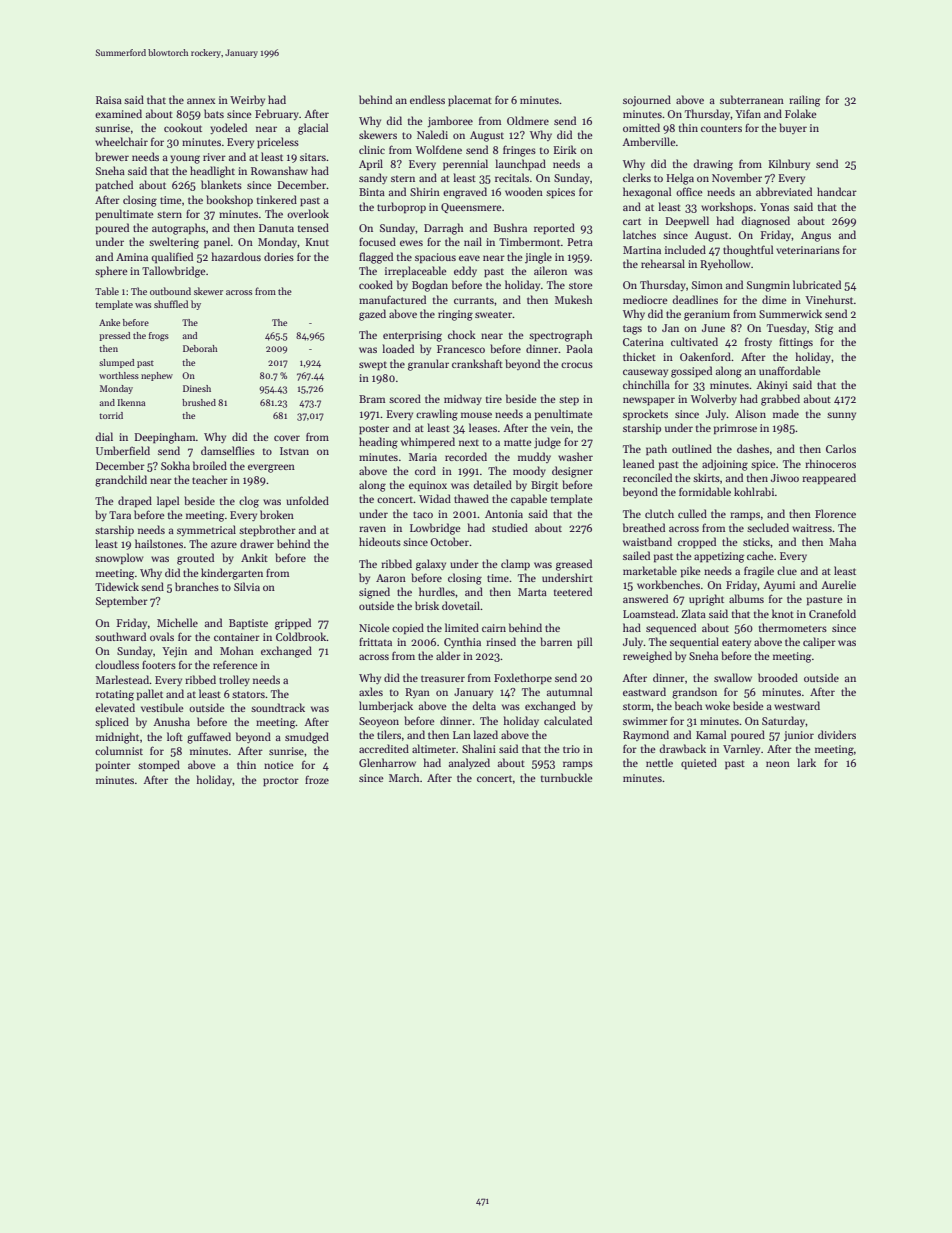 The width and height of the page is (952, 1233). I want to click on cover, so click(287, 438).
